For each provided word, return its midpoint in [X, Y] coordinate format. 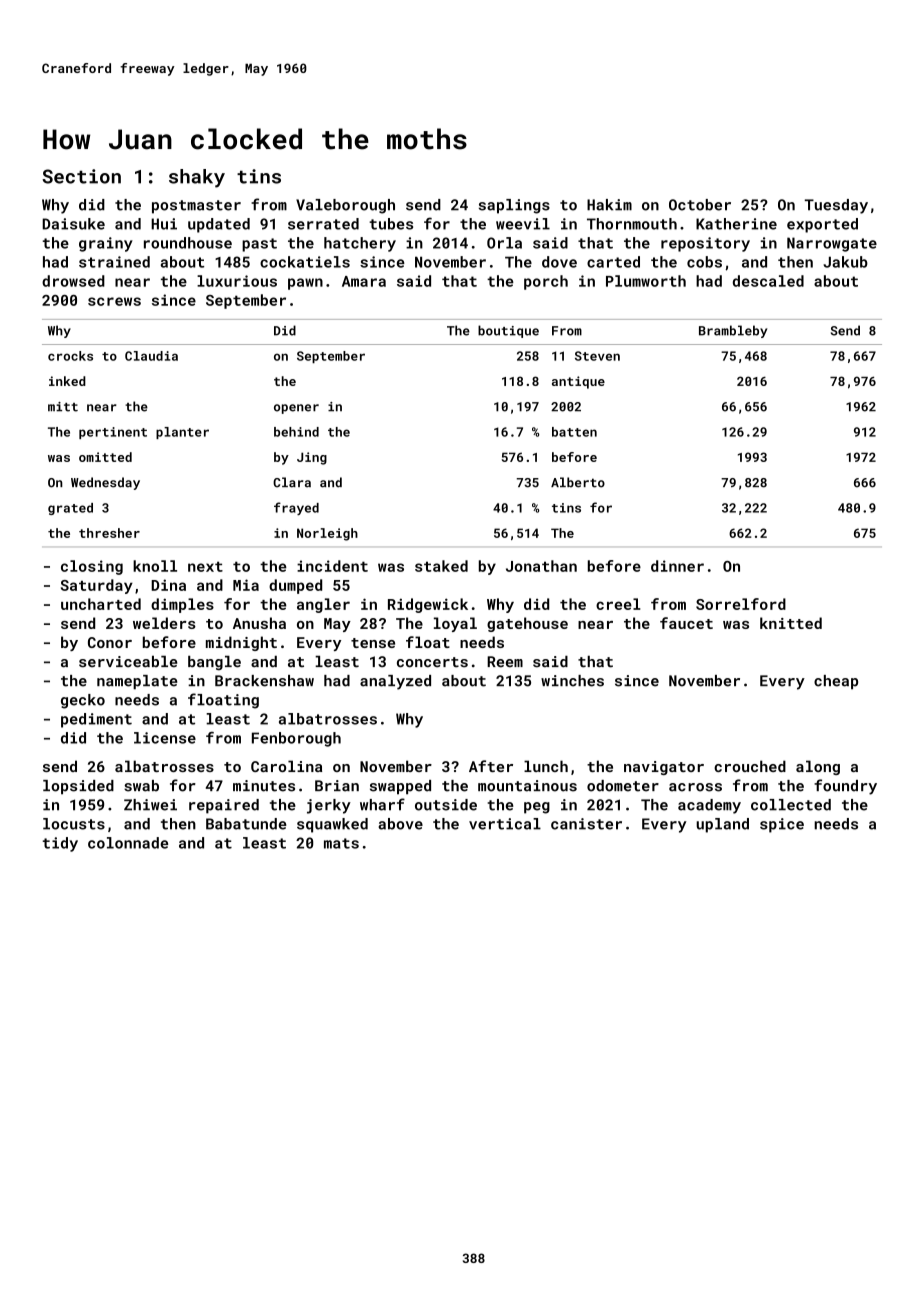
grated [70, 509]
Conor [110, 642]
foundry [845, 787]
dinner [677, 566]
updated [219, 225]
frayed [296, 508]
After [491, 766]
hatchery [360, 244]
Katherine [736, 224]
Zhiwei [150, 805]
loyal [455, 624]
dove [559, 262]
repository [705, 244]
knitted [791, 623]
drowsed [73, 281]
